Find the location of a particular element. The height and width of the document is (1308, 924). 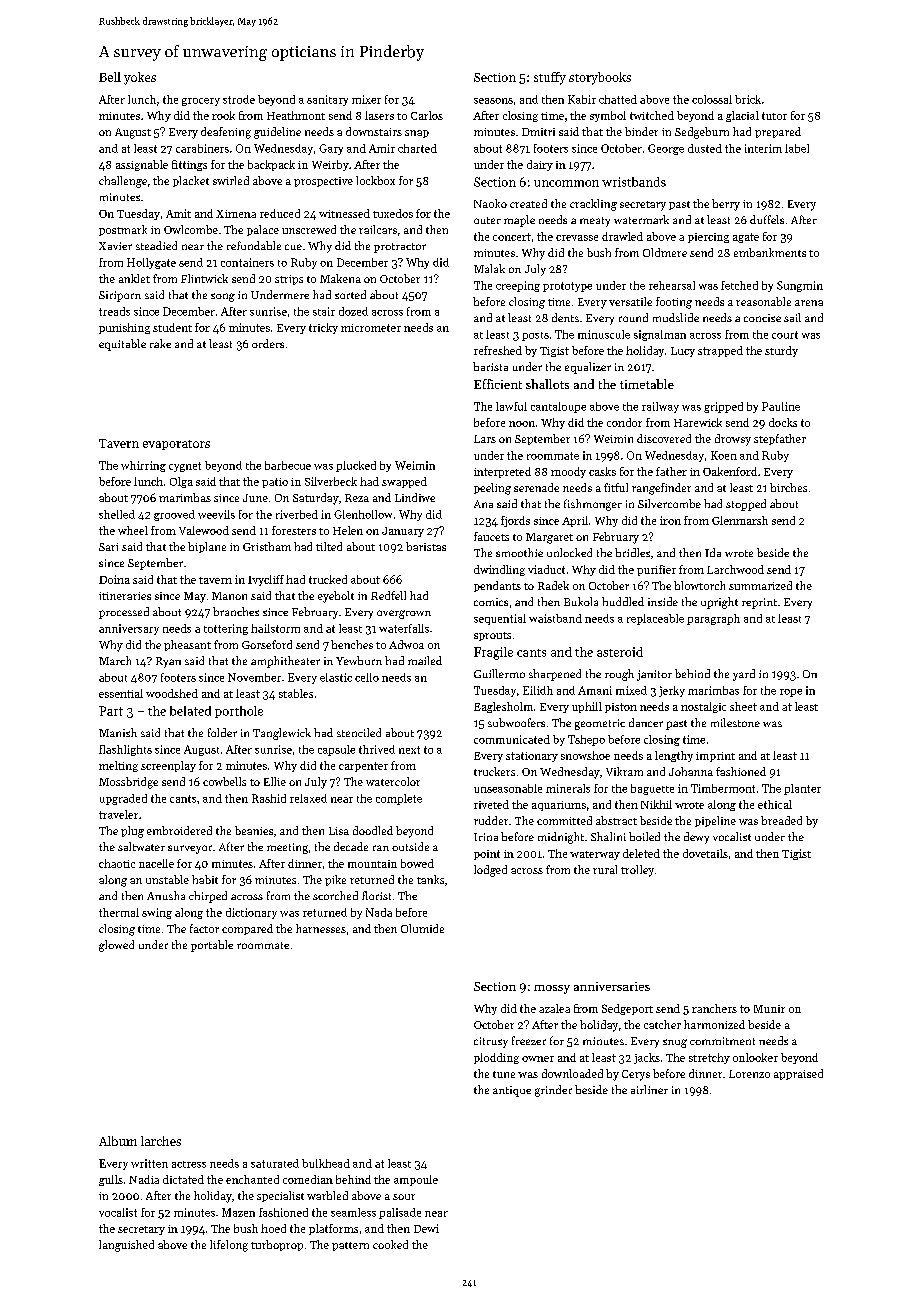

containers is located at coordinates (247, 262).
